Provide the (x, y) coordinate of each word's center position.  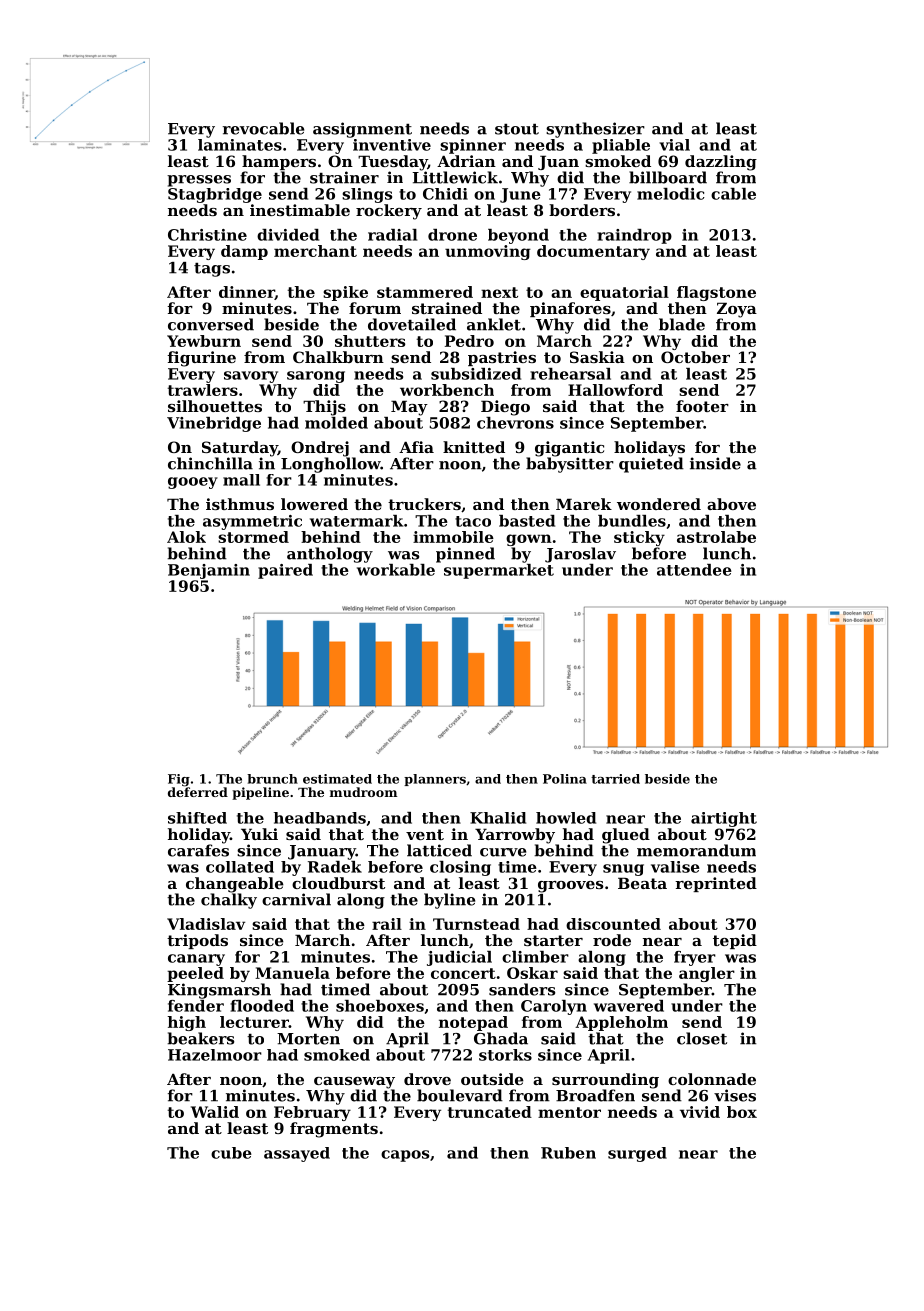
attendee (694, 570)
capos (405, 1156)
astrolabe (716, 537)
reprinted (716, 884)
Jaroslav (580, 555)
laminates (240, 145)
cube (231, 1153)
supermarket (499, 571)
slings (367, 195)
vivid (700, 1112)
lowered (314, 504)
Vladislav (206, 924)
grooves (570, 887)
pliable (621, 146)
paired (285, 571)
